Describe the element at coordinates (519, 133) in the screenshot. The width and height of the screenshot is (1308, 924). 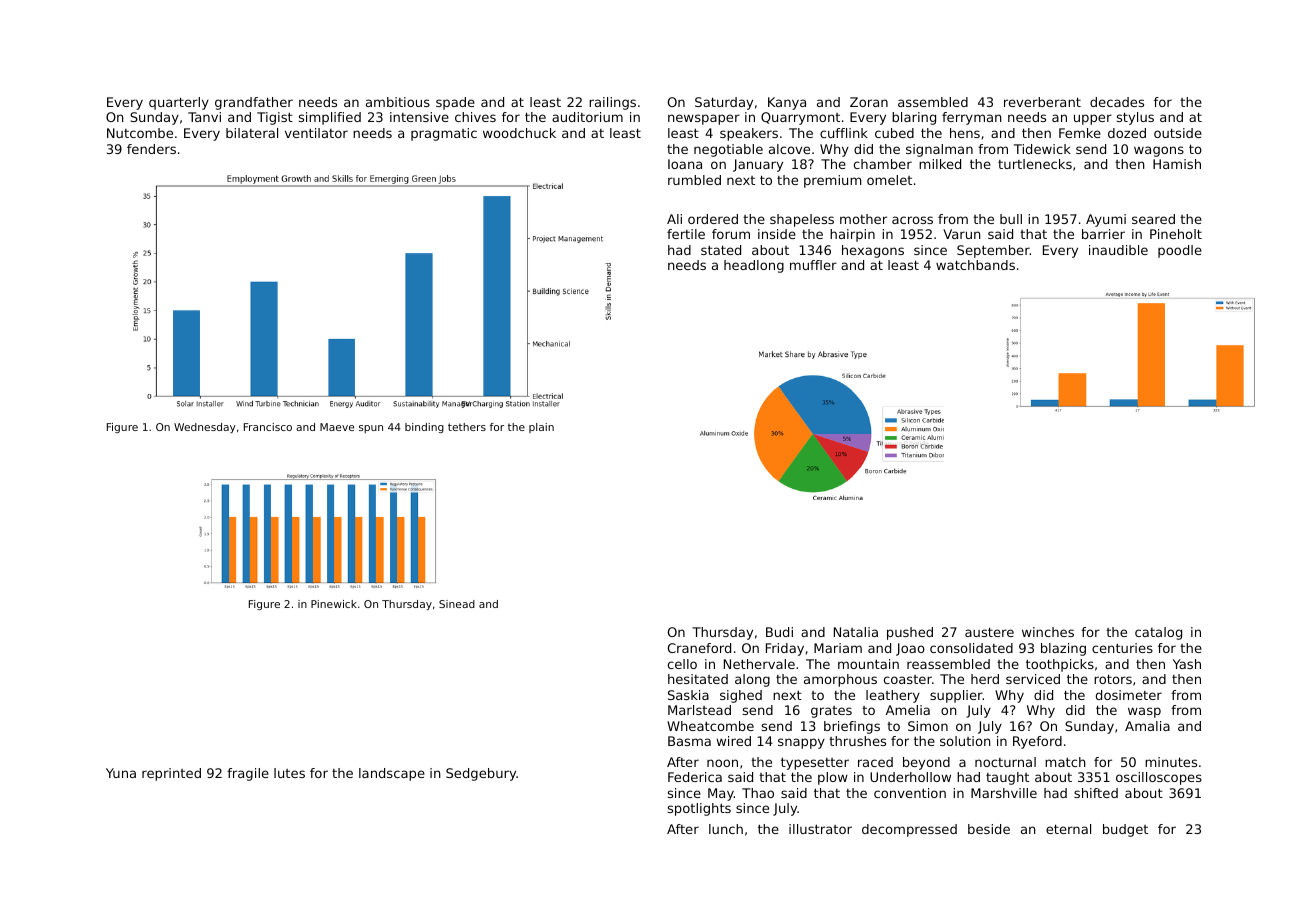
I see `woodchuck` at that location.
